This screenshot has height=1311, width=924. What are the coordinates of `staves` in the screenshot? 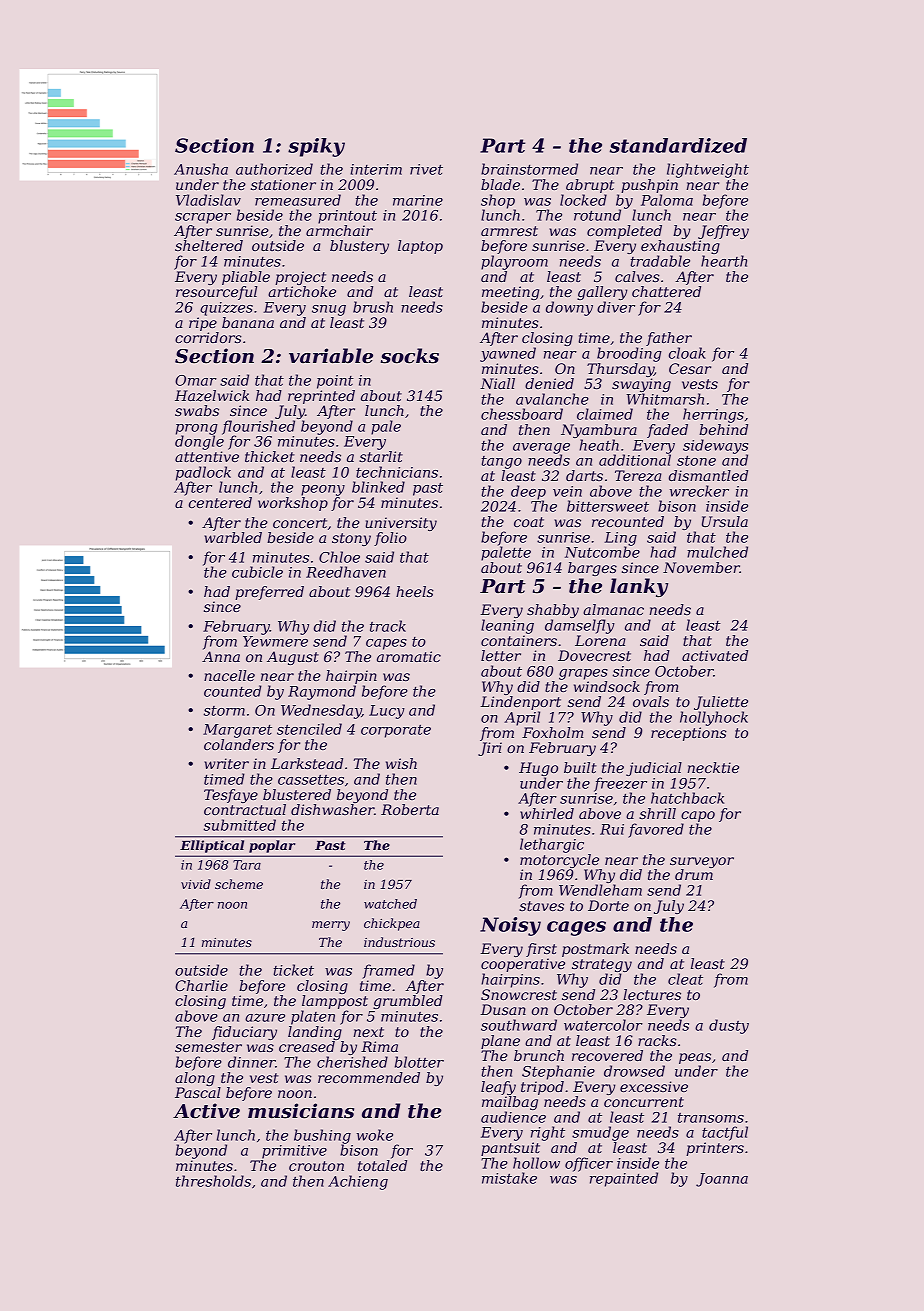 It's located at (541, 906).
